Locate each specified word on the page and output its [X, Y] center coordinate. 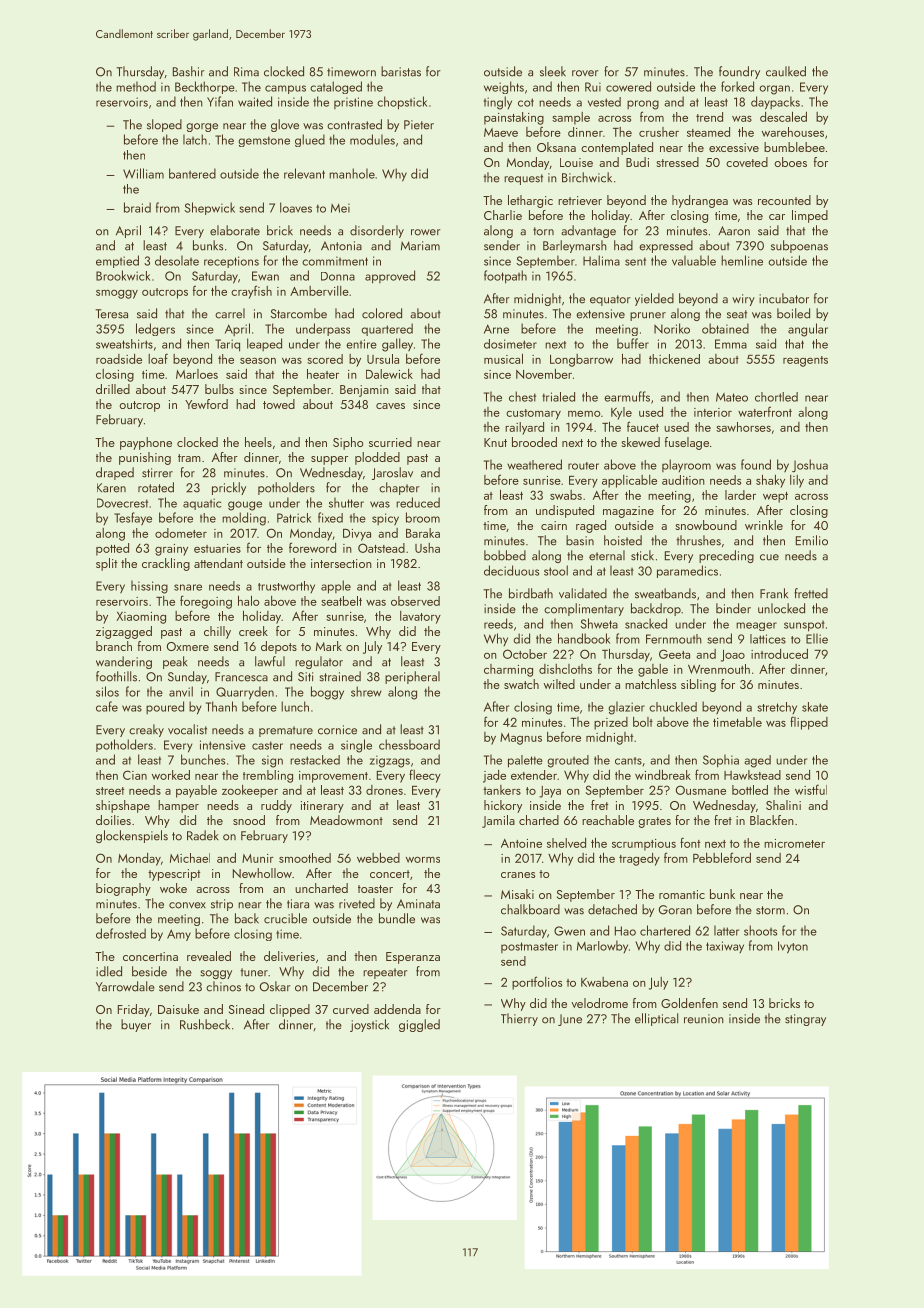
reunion [704, 1019]
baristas [401, 71]
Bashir [189, 71]
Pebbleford [722, 857]
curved [351, 1009]
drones [384, 790]
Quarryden [245, 693]
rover [585, 73]
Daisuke [178, 1009]
